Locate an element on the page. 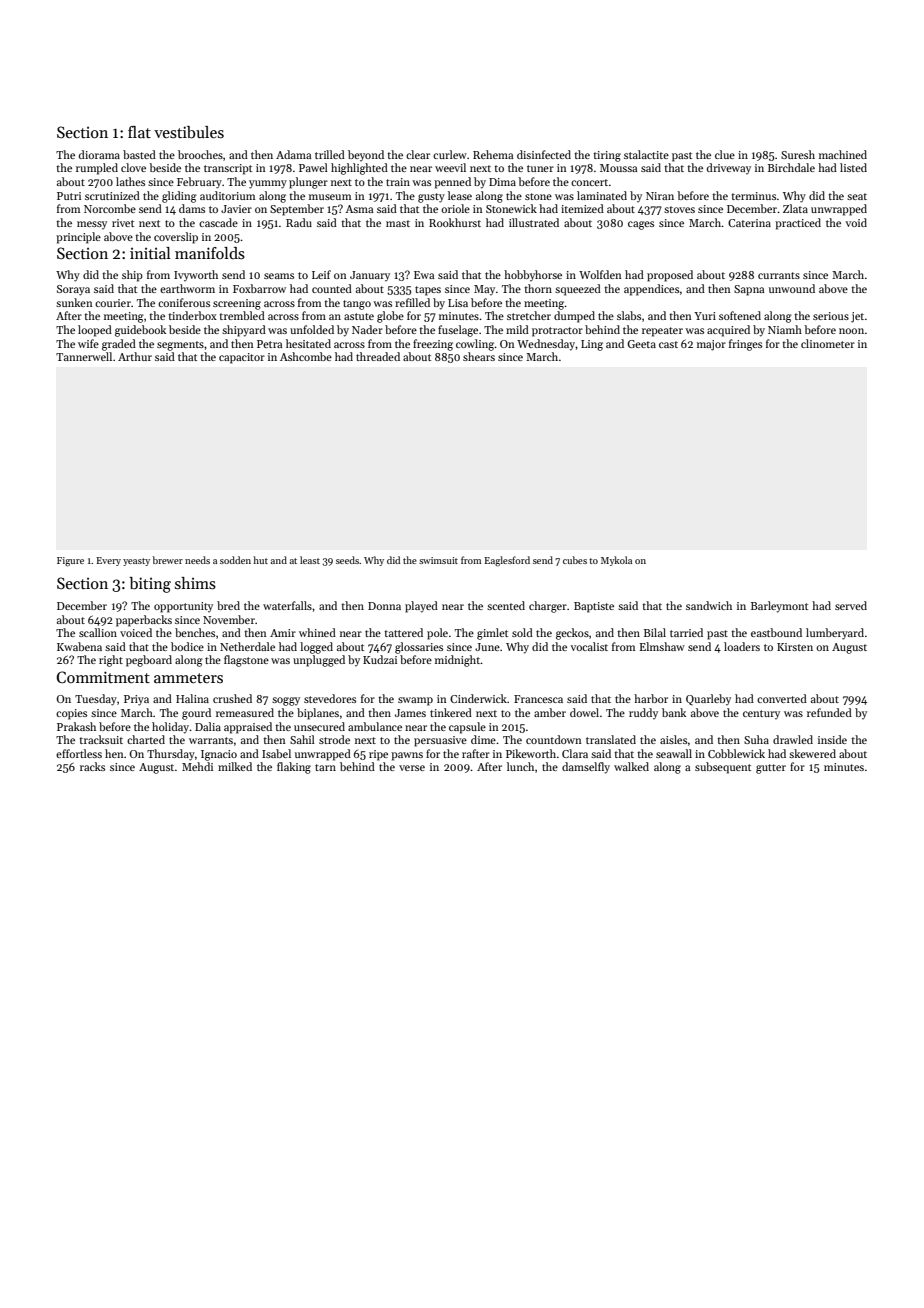 Image resolution: width=924 pixels, height=1308 pixels. Adama is located at coordinates (293, 154).
